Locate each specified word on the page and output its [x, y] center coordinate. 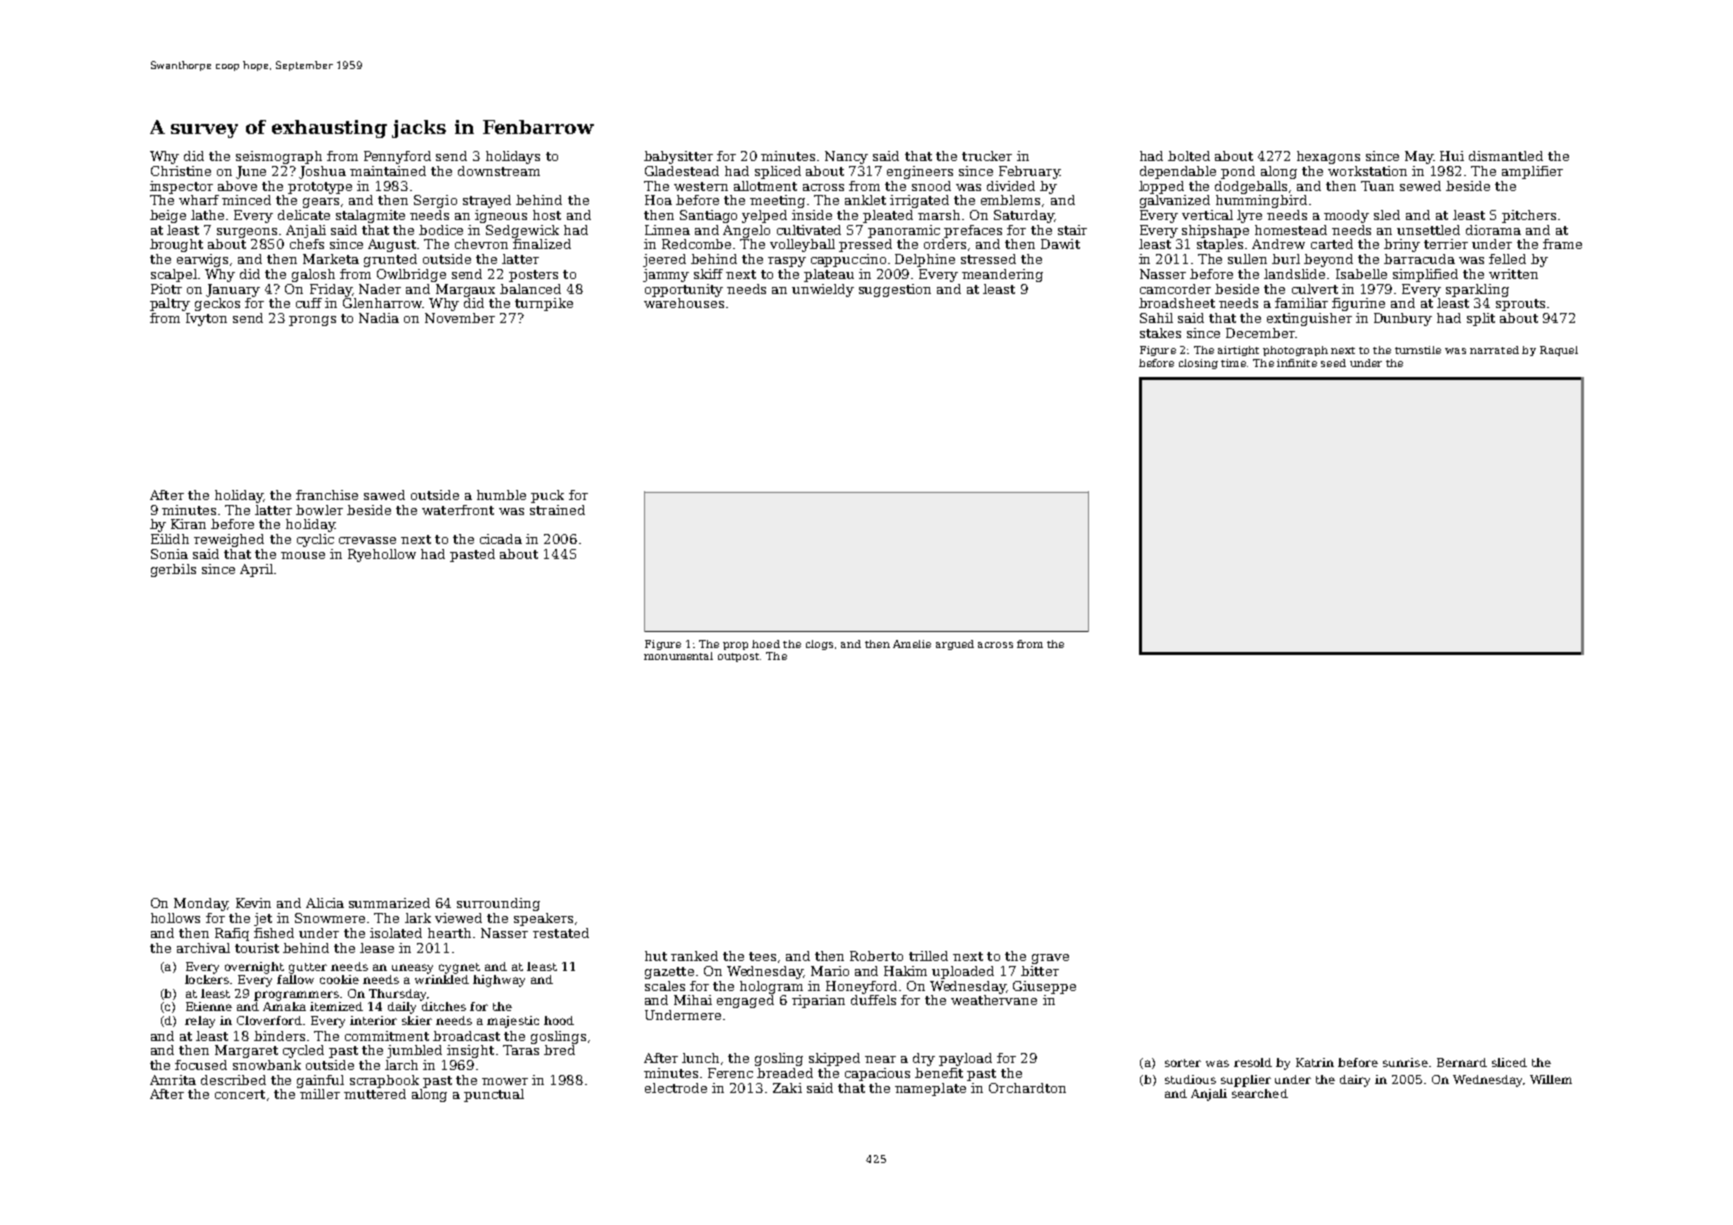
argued [955, 645]
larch [401, 1065]
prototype [320, 188]
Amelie [912, 644]
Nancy [846, 157]
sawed [384, 495]
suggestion [895, 290]
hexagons [1328, 157]
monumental [678, 656]
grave [1050, 959]
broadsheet [1177, 303]
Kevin [253, 903]
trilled [928, 956]
